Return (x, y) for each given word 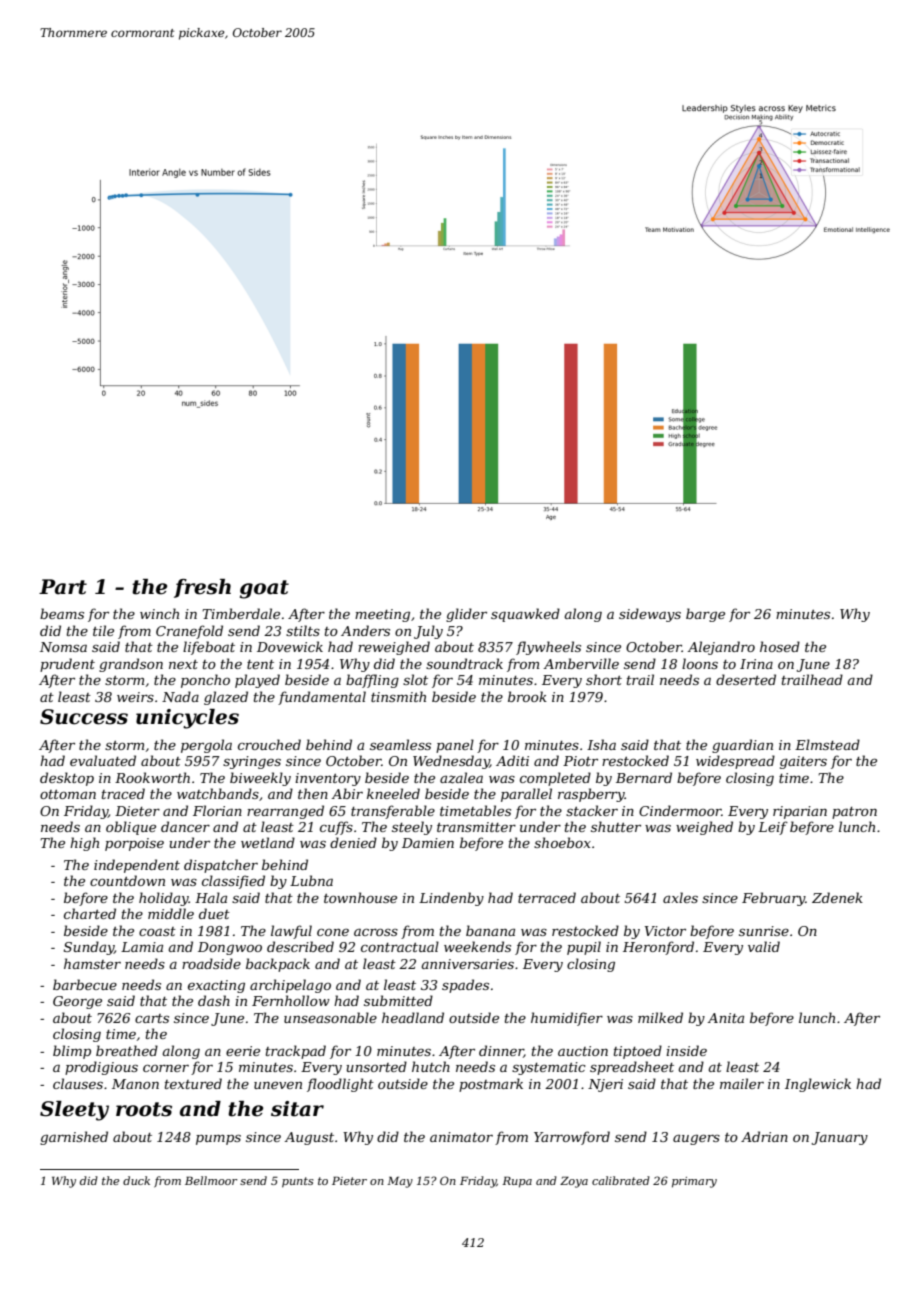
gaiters (803, 762)
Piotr (580, 761)
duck (136, 1180)
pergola (206, 746)
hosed (780, 646)
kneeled (393, 793)
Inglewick (818, 1085)
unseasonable (330, 1017)
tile (103, 630)
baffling (372, 681)
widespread (735, 762)
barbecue (85, 984)
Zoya (574, 1182)
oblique (131, 828)
